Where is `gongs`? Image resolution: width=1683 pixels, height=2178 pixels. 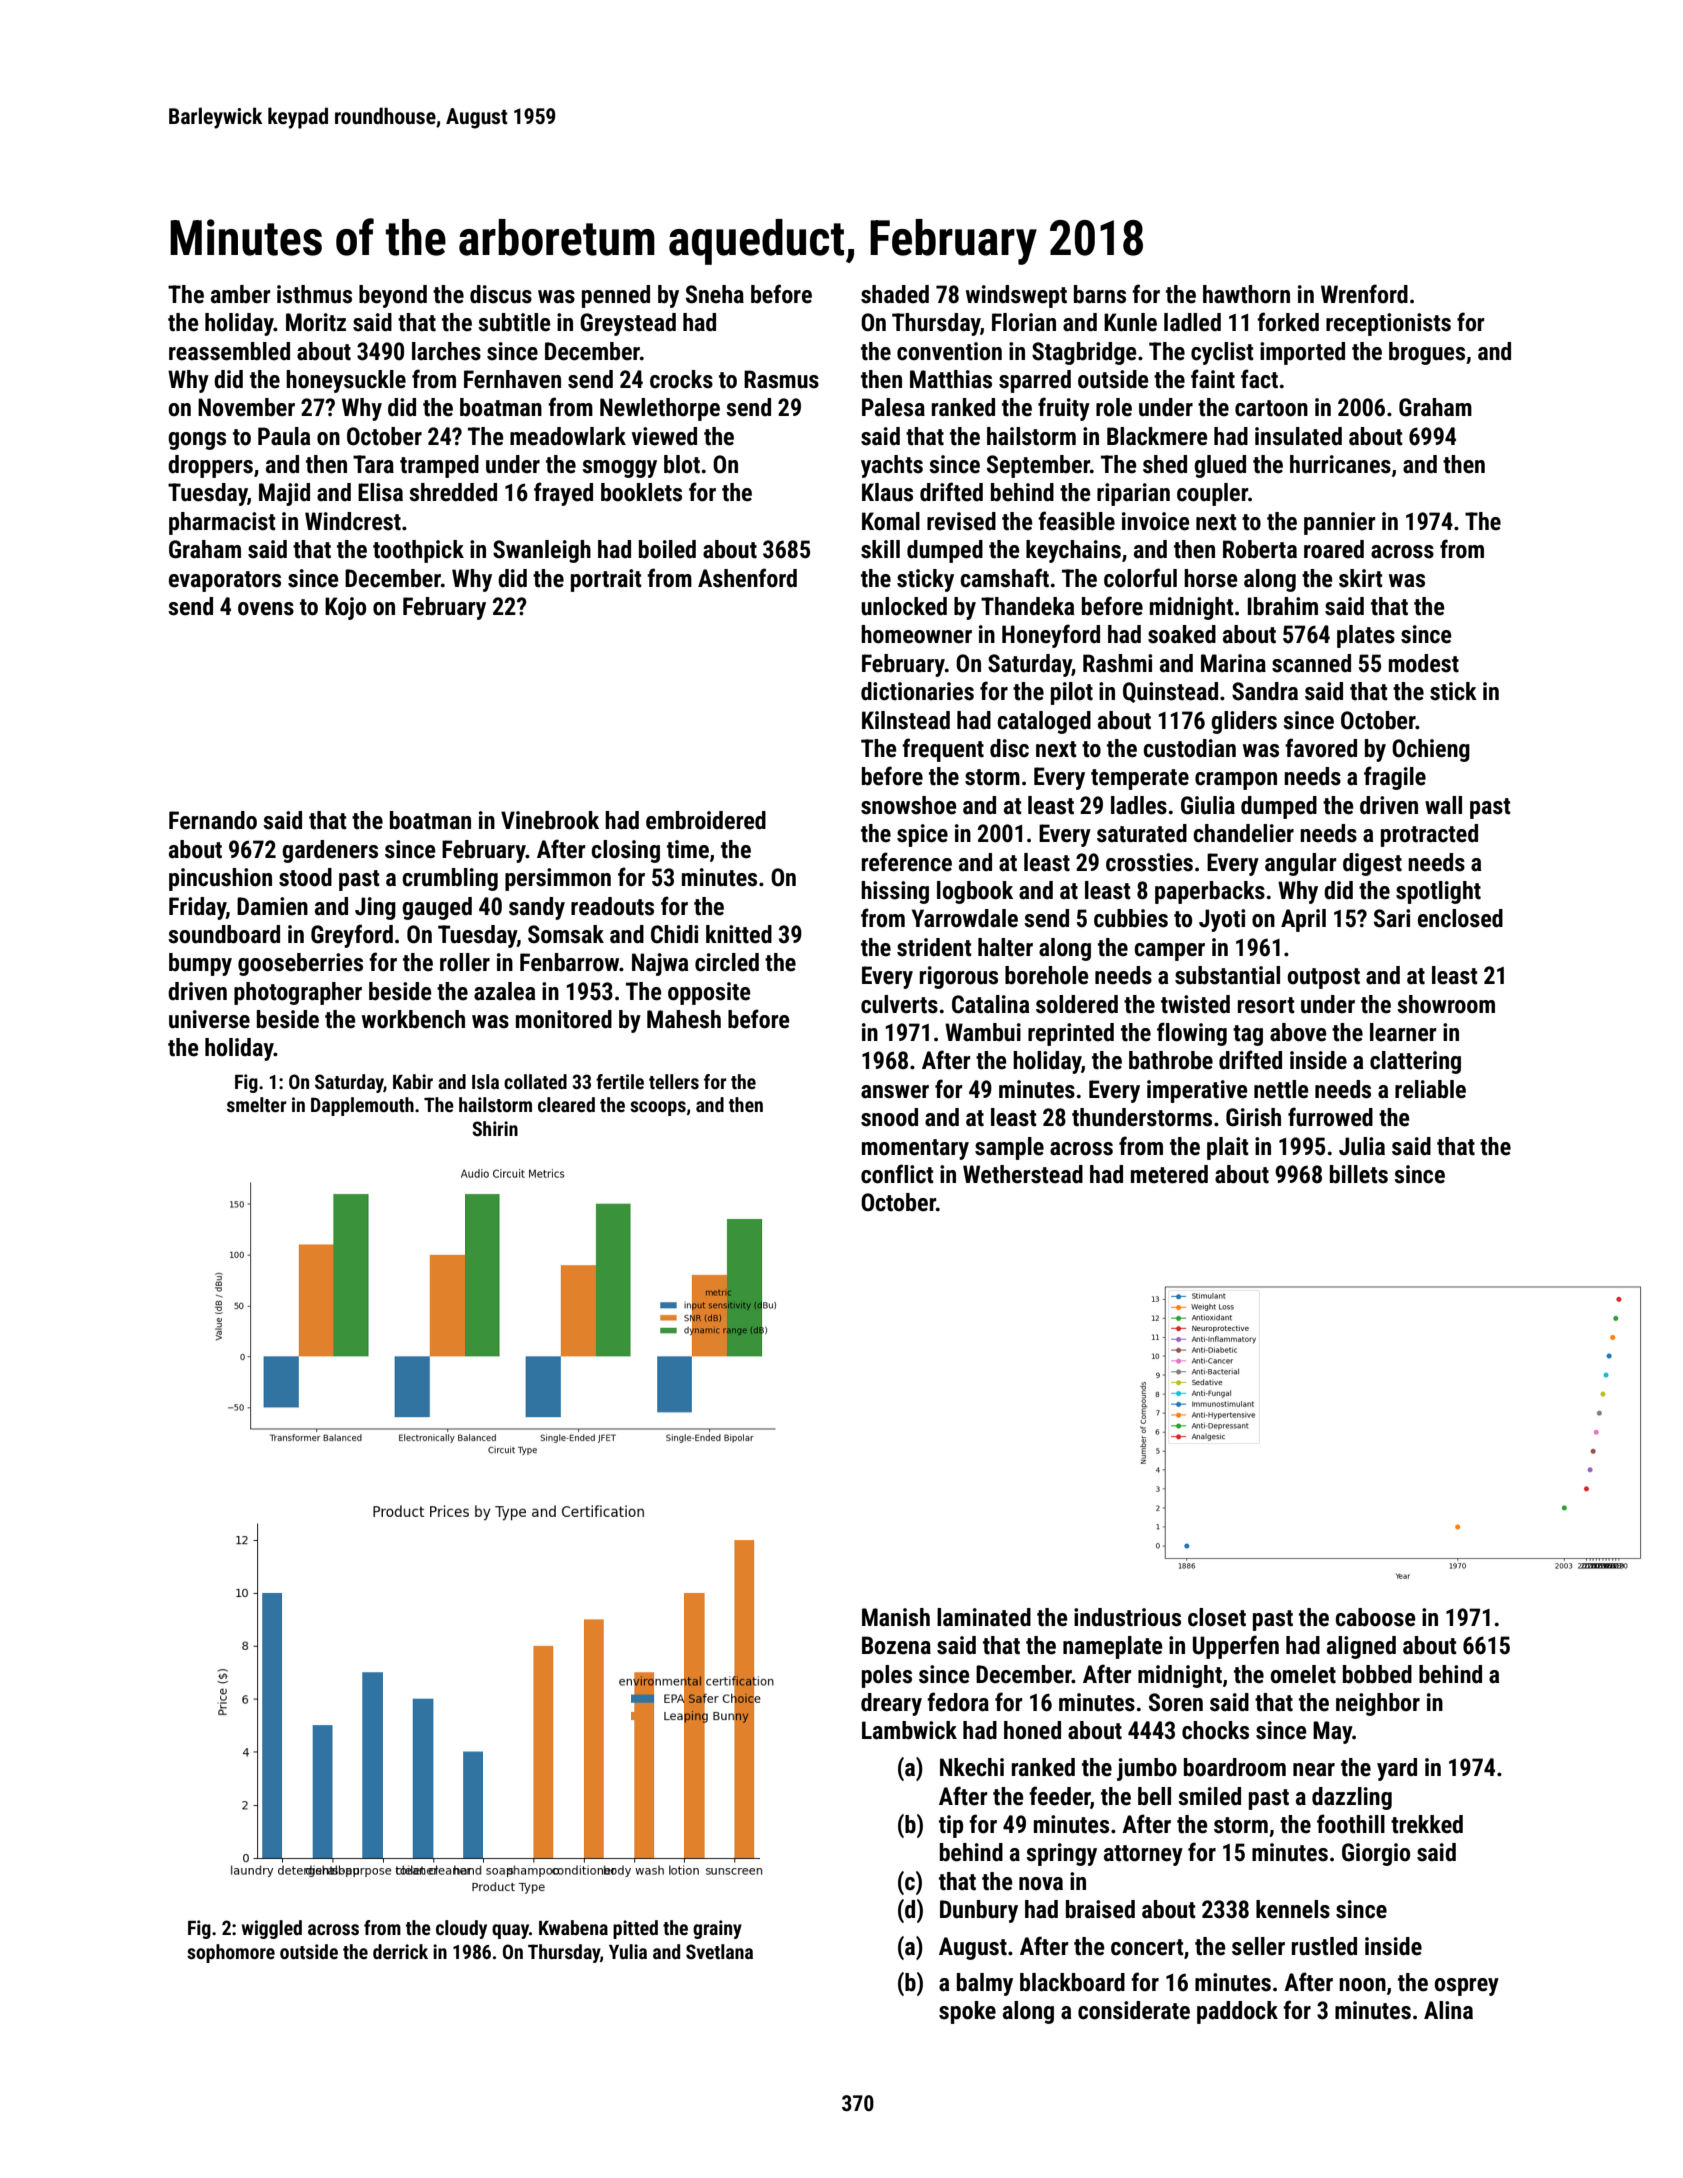
gongs is located at coordinates (197, 441).
